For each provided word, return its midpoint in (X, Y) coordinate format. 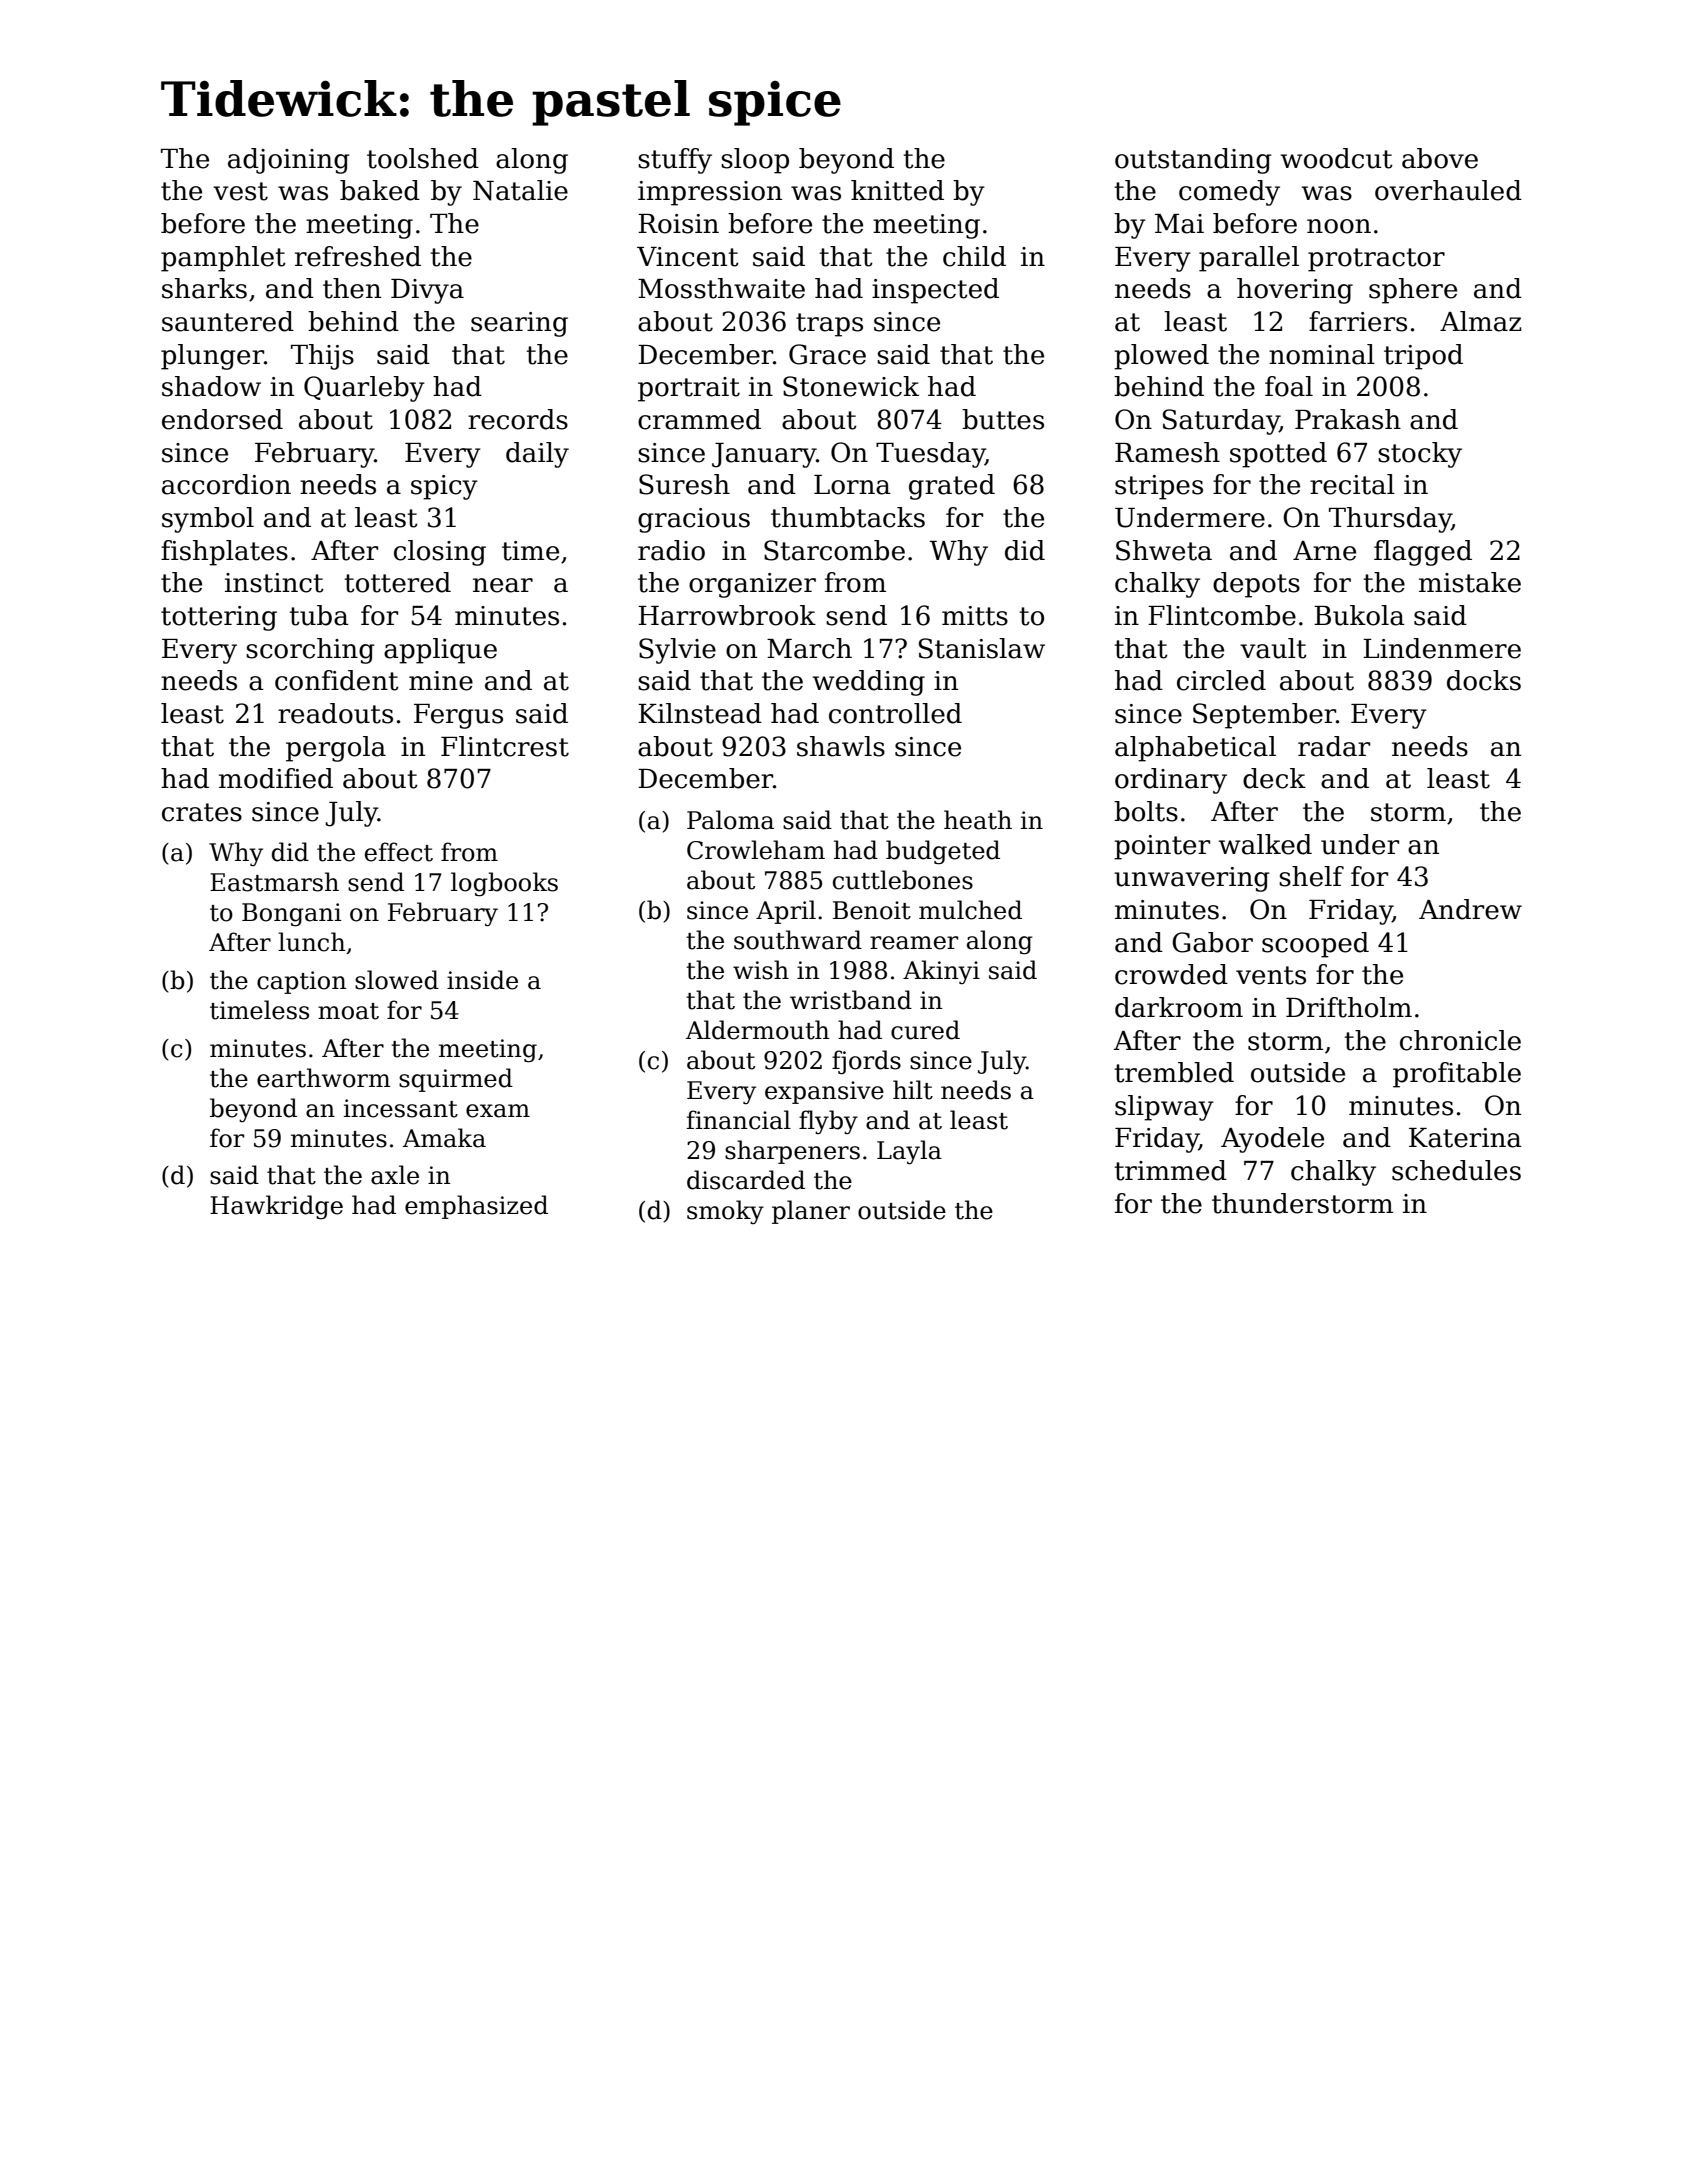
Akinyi (941, 972)
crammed (699, 419)
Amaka (444, 1138)
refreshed (358, 256)
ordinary (1171, 781)
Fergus (458, 716)
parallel (1249, 259)
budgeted (943, 852)
